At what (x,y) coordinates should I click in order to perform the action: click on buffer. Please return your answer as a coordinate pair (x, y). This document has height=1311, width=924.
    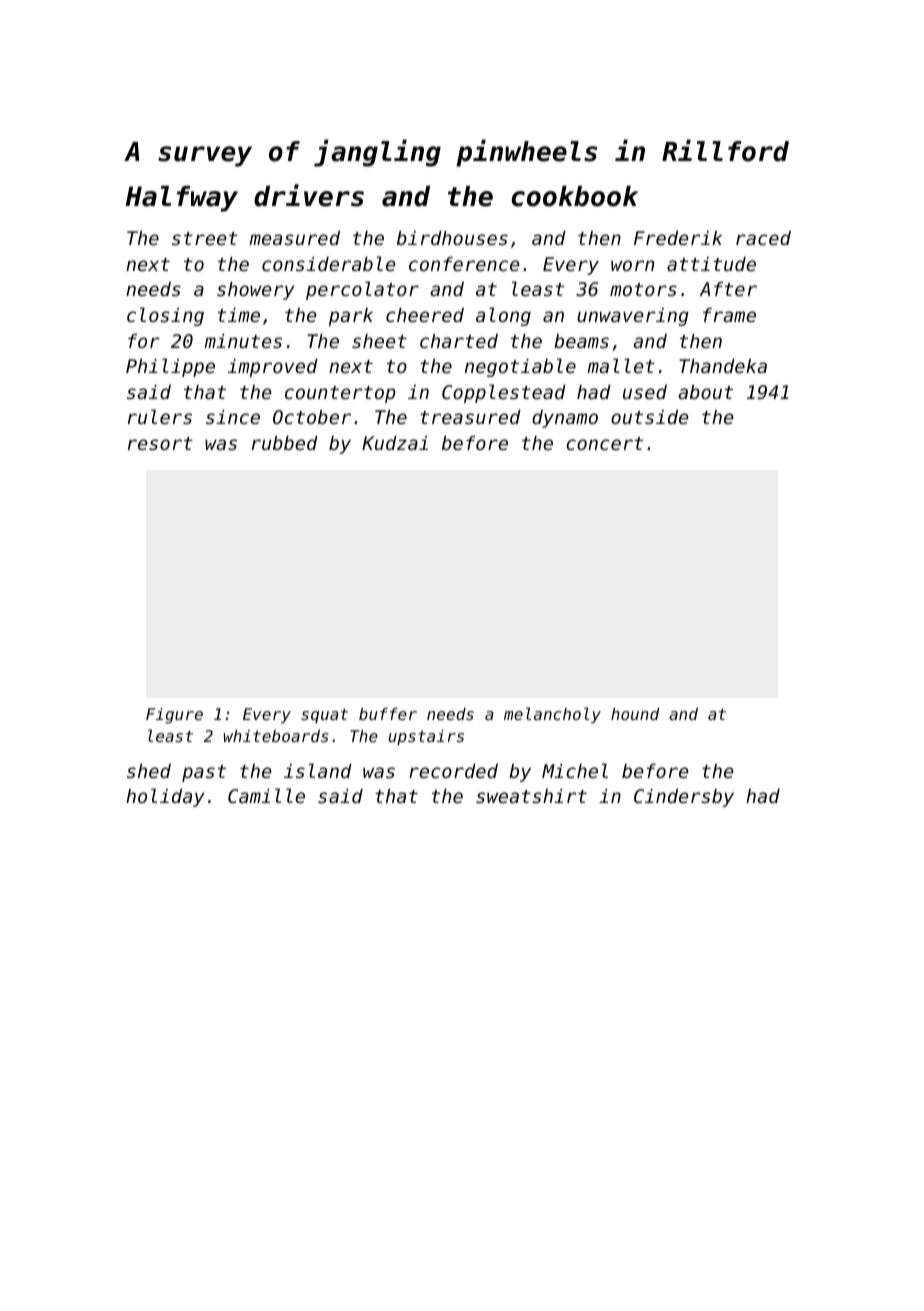
    Looking at the image, I should click on (388, 714).
